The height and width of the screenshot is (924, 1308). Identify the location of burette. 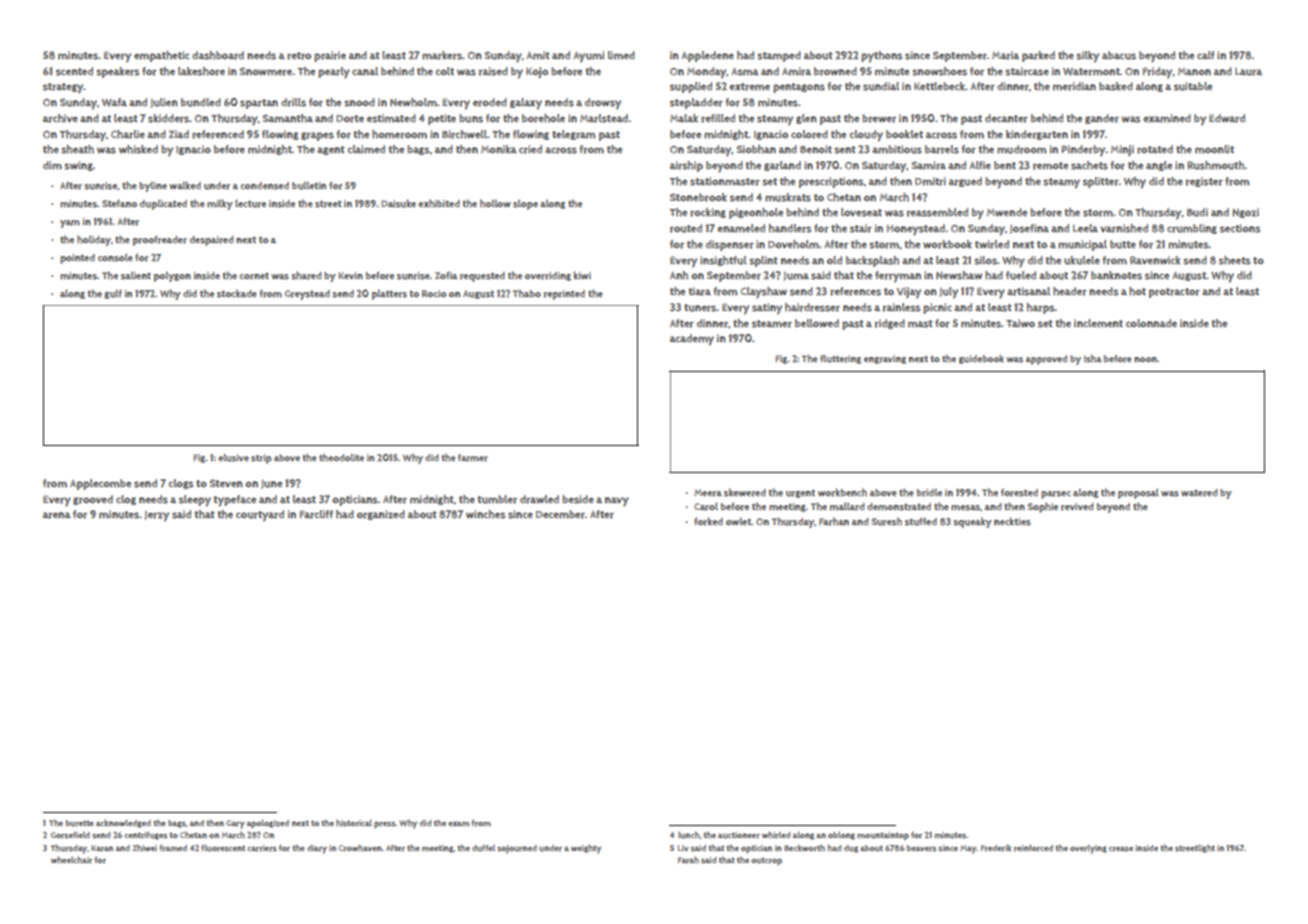
(80, 823).
